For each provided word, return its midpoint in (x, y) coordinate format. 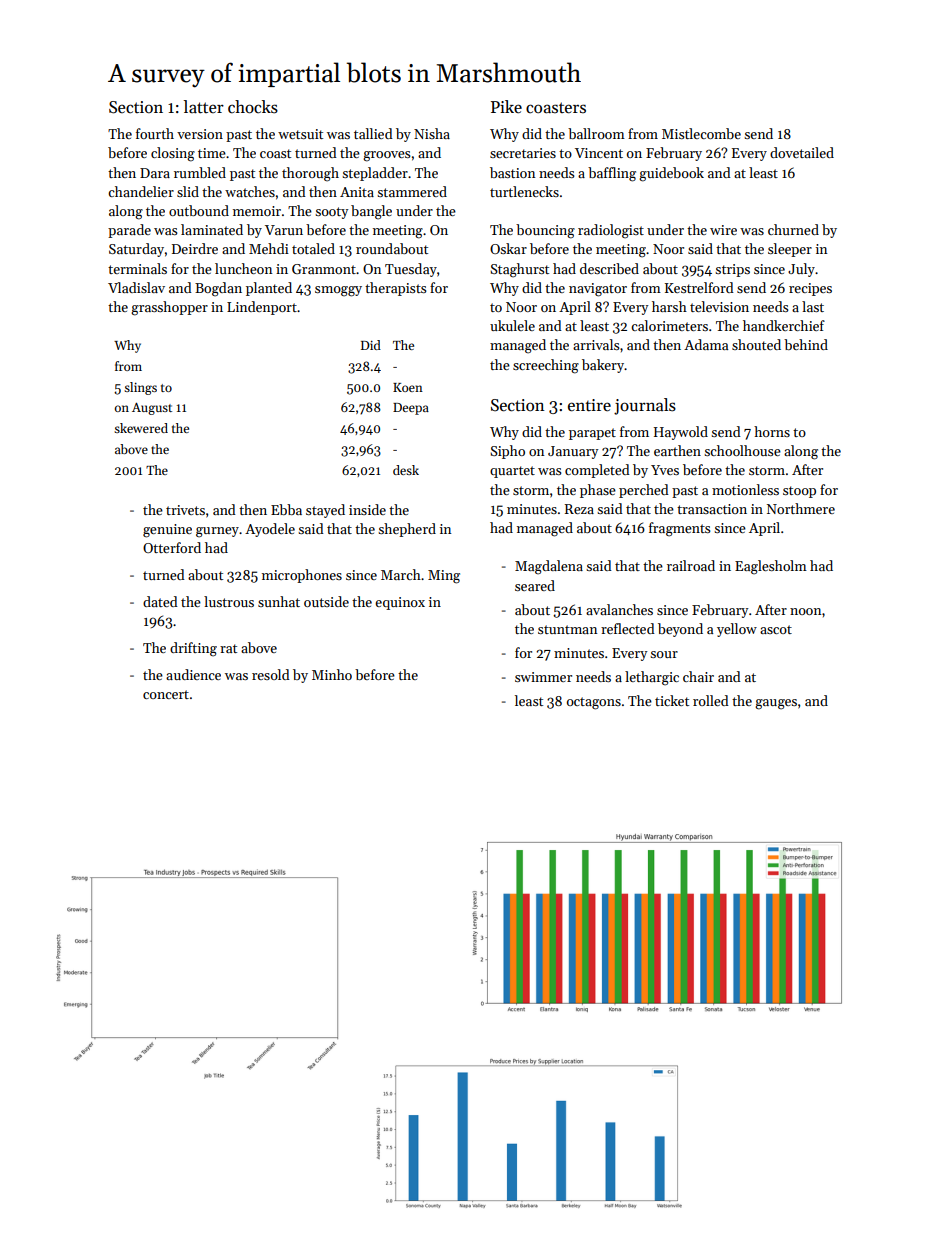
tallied (373, 133)
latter (204, 107)
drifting (193, 649)
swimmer (543, 677)
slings (140, 388)
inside (367, 509)
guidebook (671, 174)
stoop (799, 492)
